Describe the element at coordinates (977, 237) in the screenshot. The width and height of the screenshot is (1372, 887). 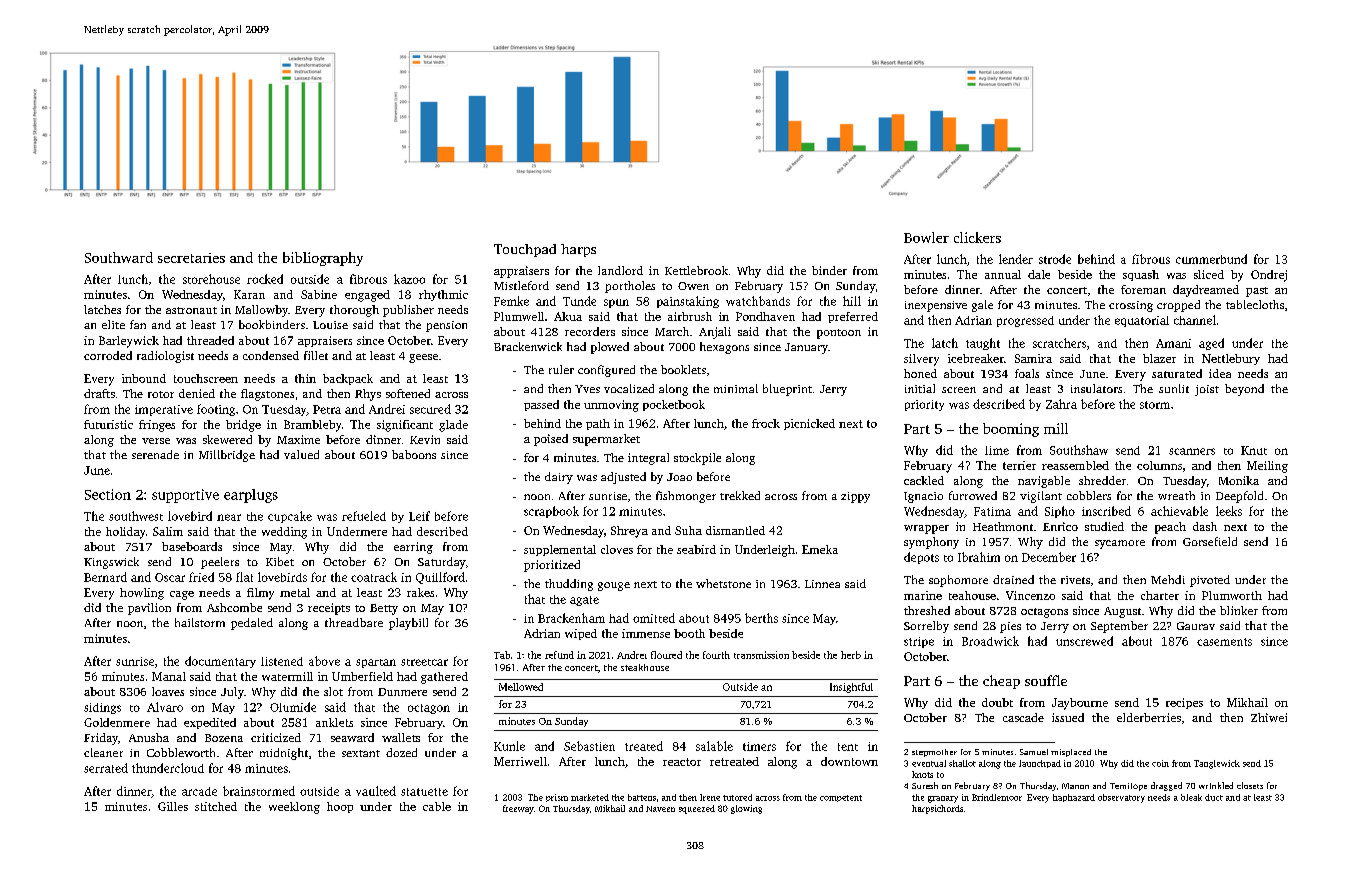
I see `clickers` at that location.
